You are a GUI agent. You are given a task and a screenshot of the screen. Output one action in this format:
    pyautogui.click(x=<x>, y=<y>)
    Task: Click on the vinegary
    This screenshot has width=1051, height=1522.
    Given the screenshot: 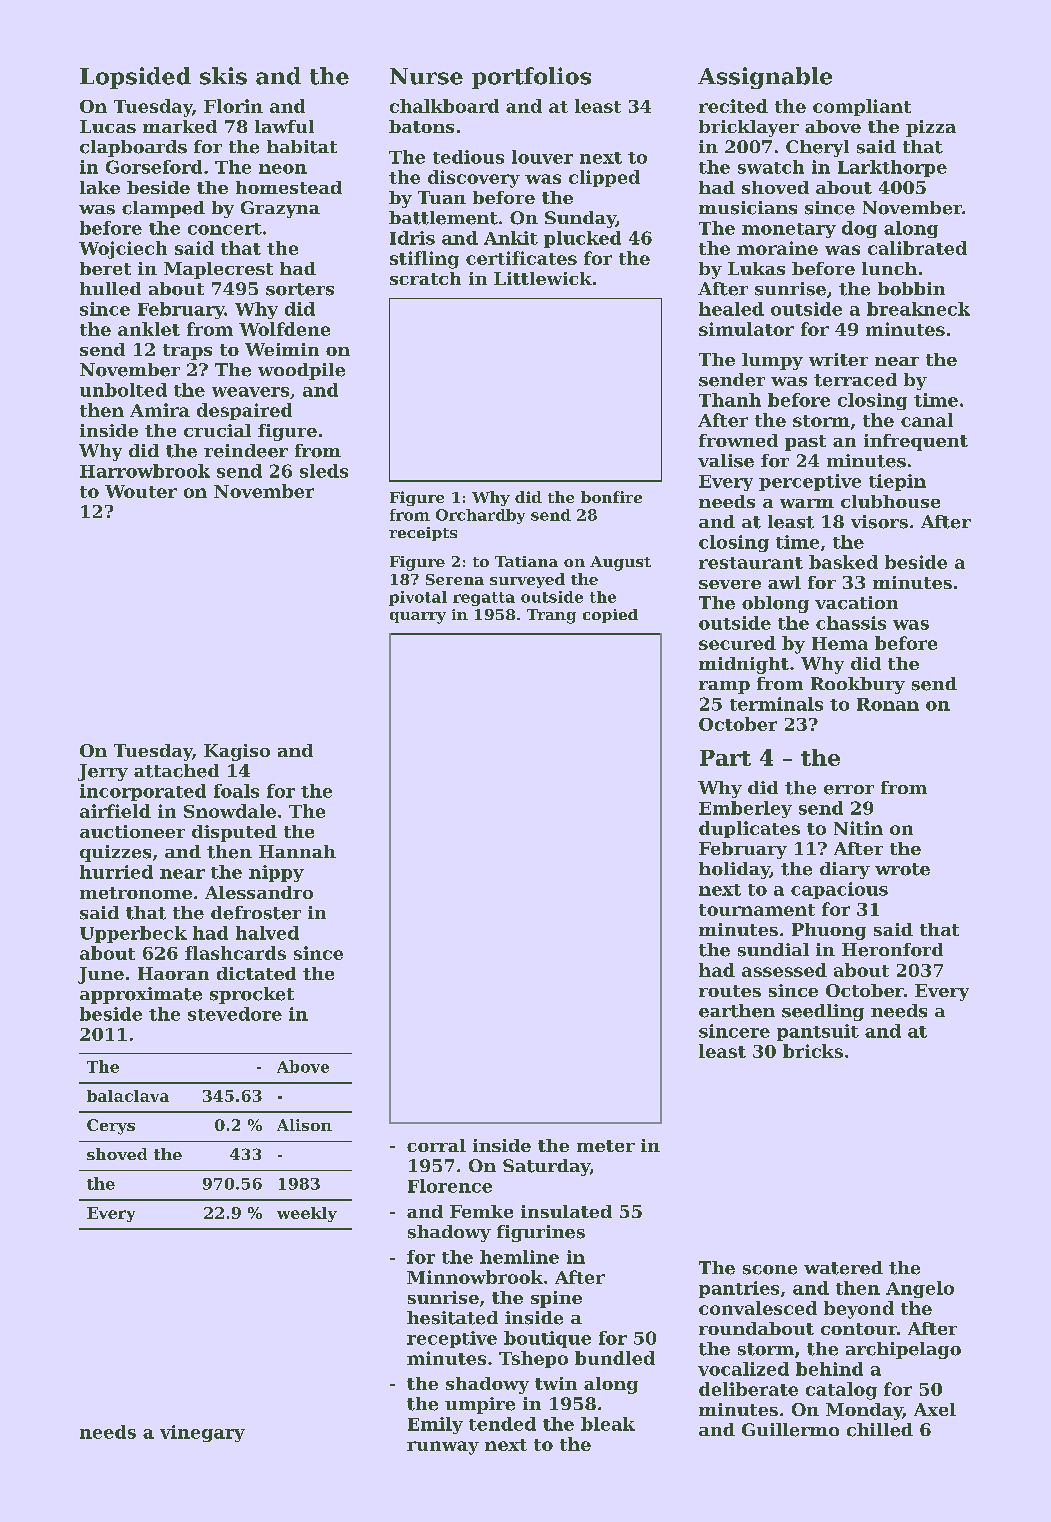 What is the action you would take?
    pyautogui.click(x=202, y=1433)
